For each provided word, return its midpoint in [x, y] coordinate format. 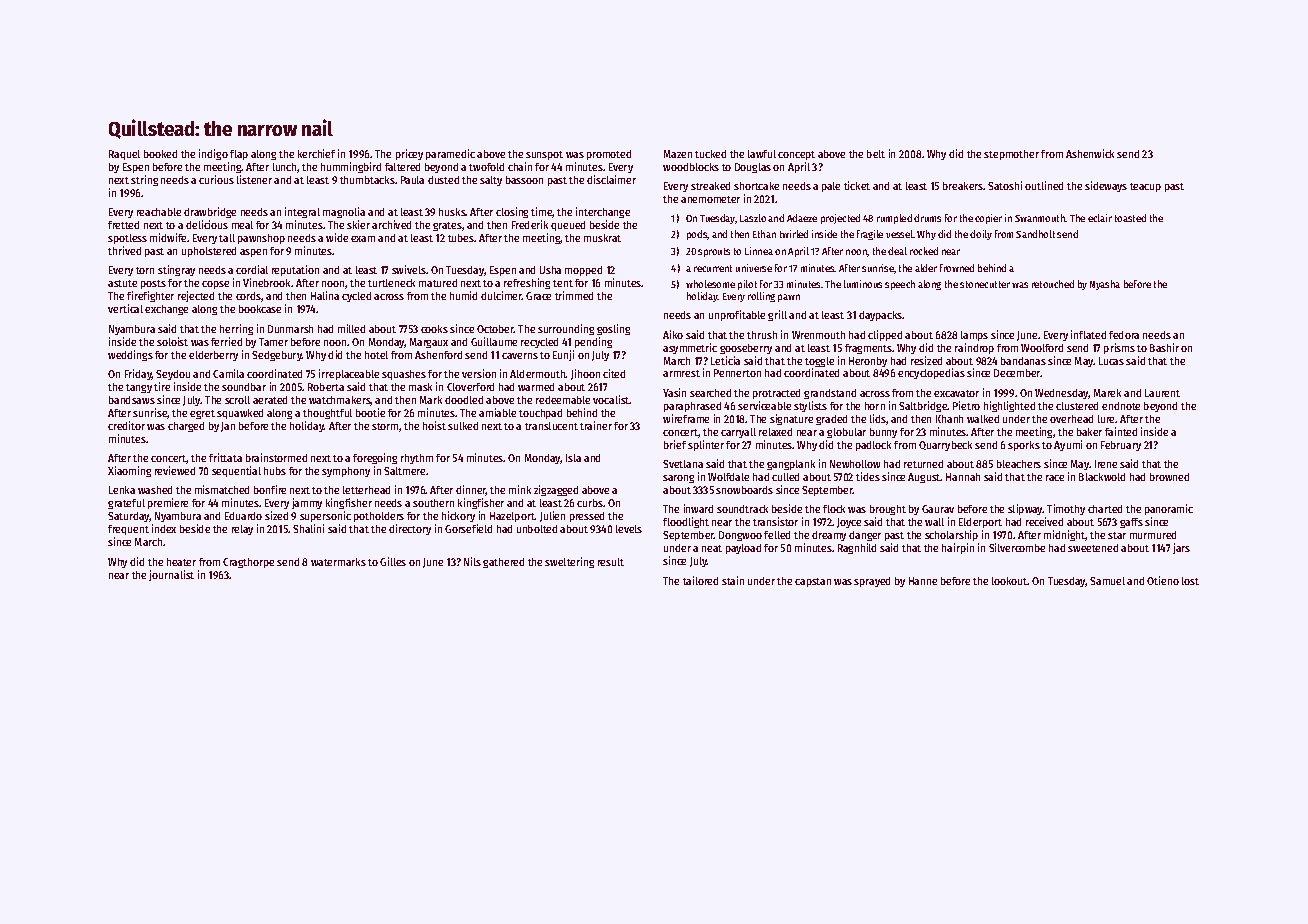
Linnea [759, 251]
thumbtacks [367, 180]
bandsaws [132, 400]
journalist [171, 575]
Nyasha [1105, 285]
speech [900, 285]
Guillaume [494, 341]
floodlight [686, 522]
